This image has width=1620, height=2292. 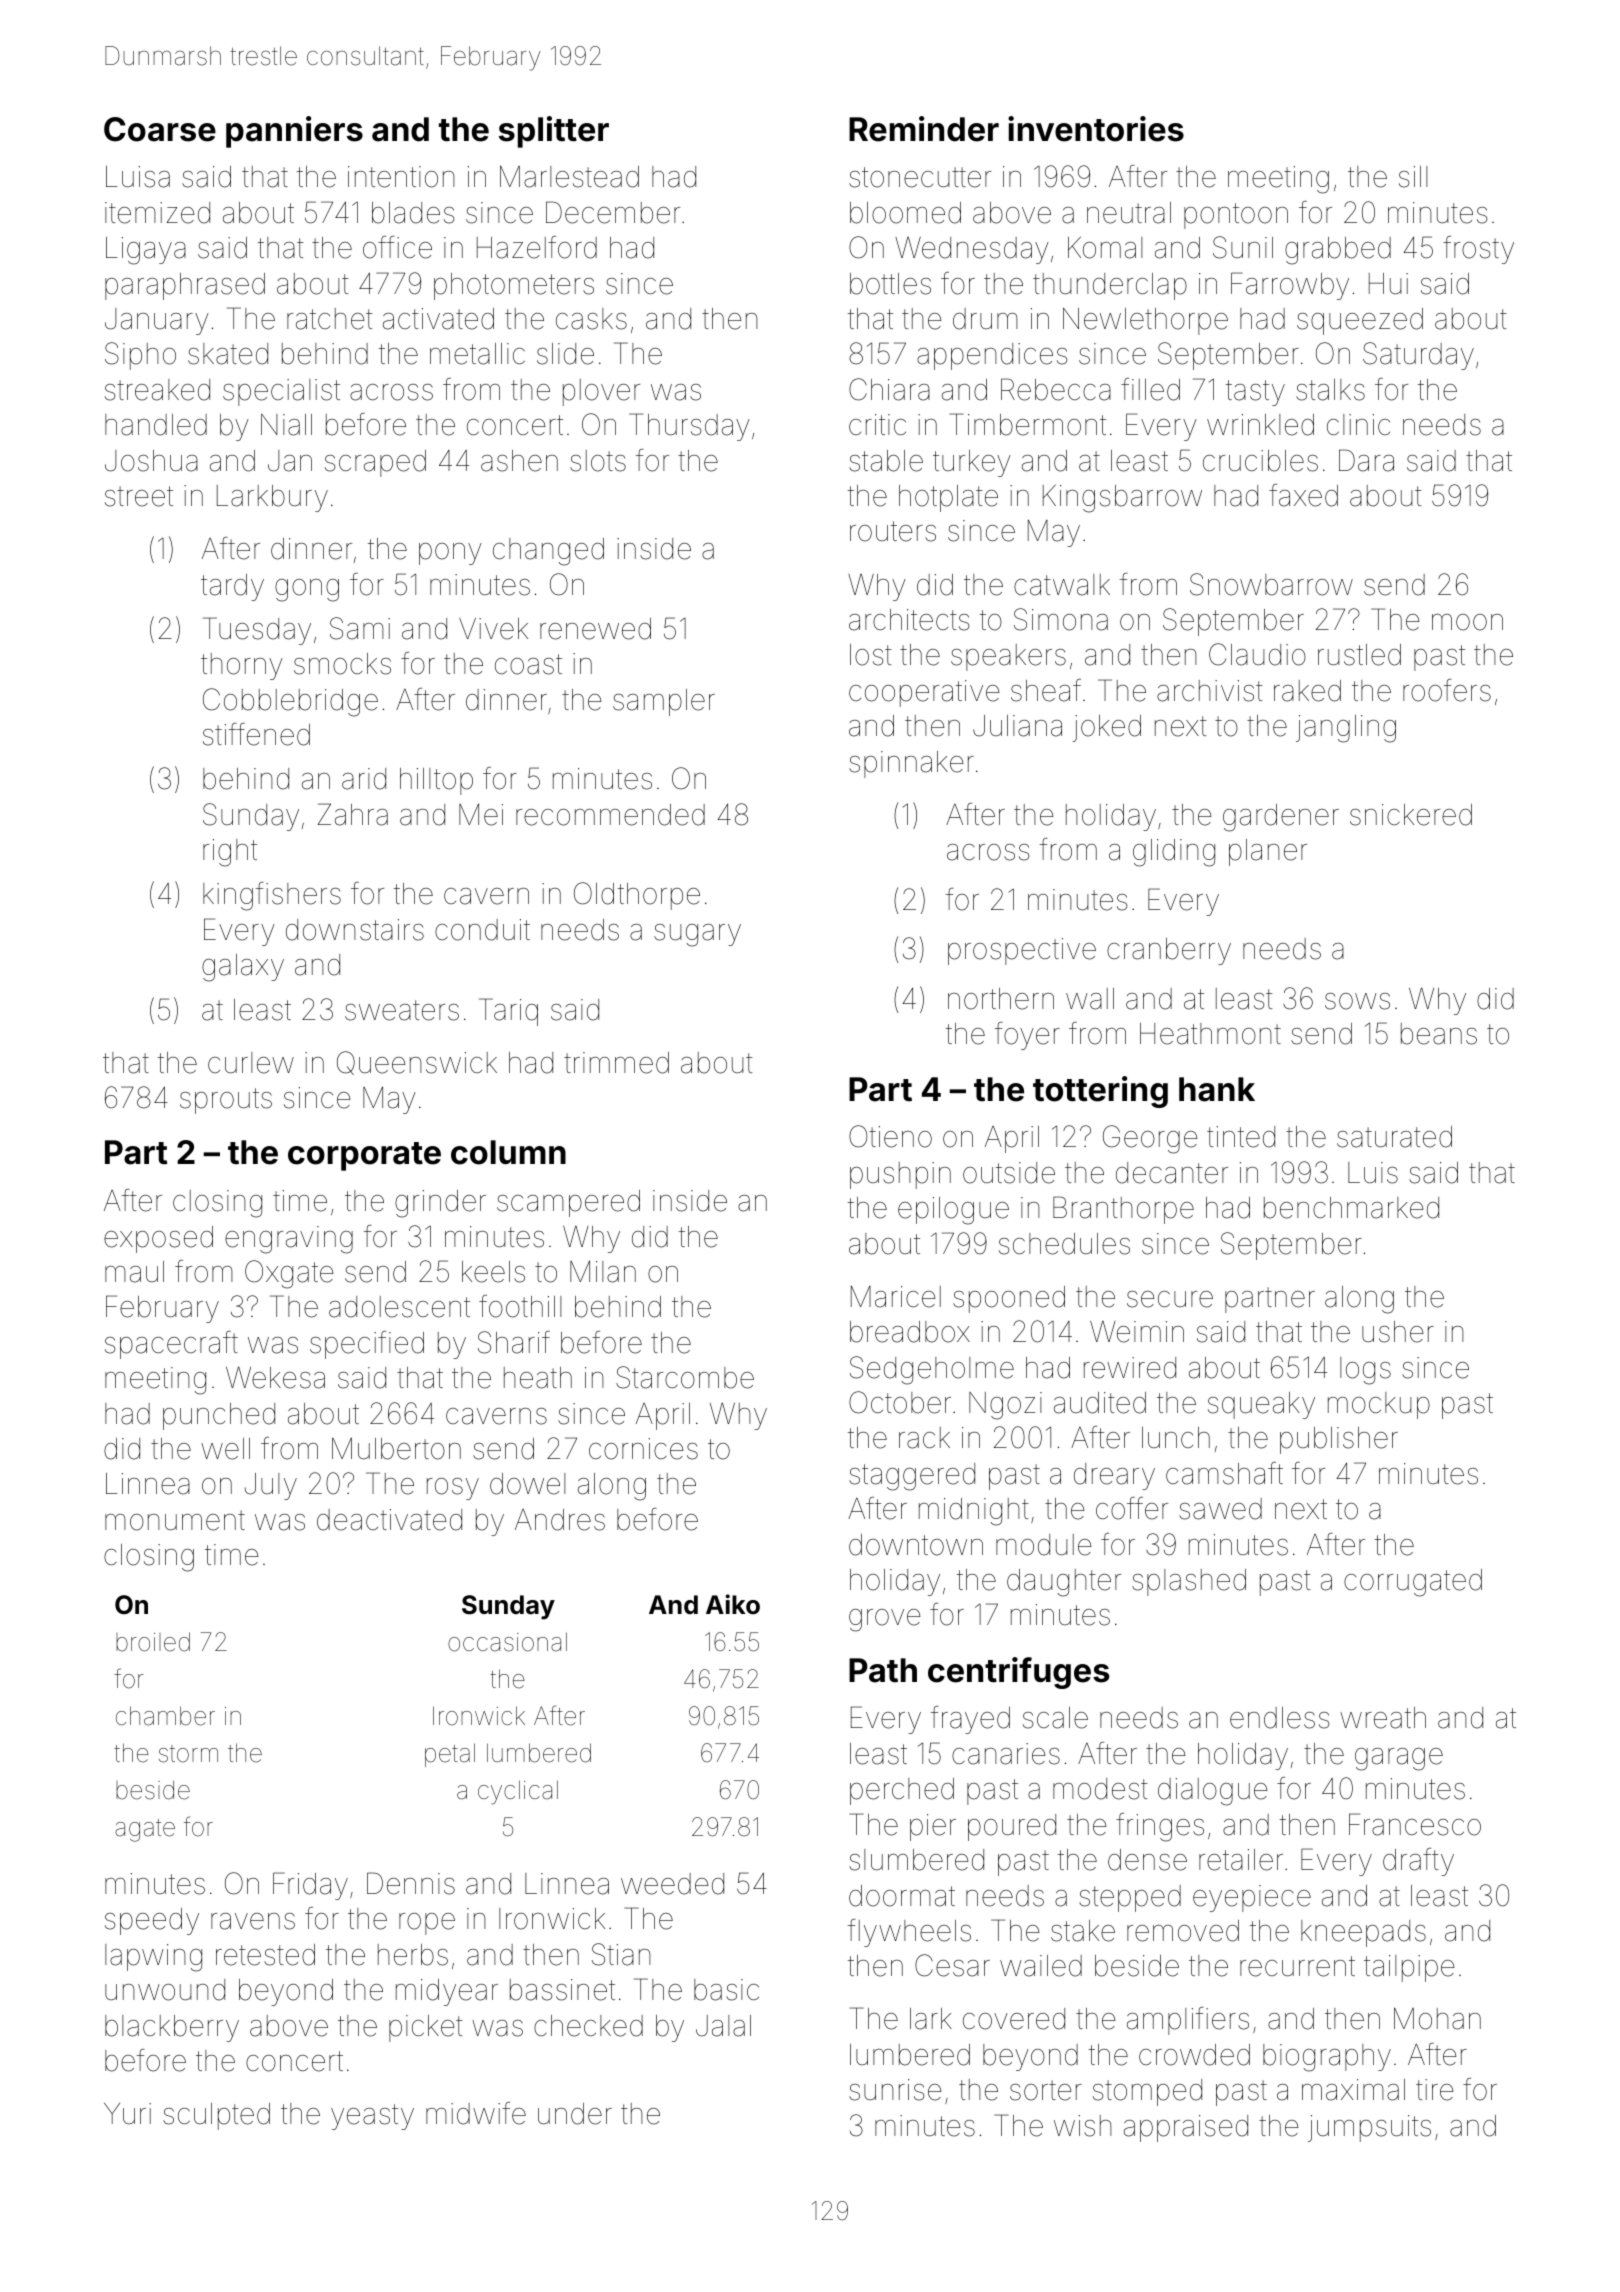 What do you see at coordinates (697, 935) in the image?
I see `sugary` at bounding box center [697, 935].
